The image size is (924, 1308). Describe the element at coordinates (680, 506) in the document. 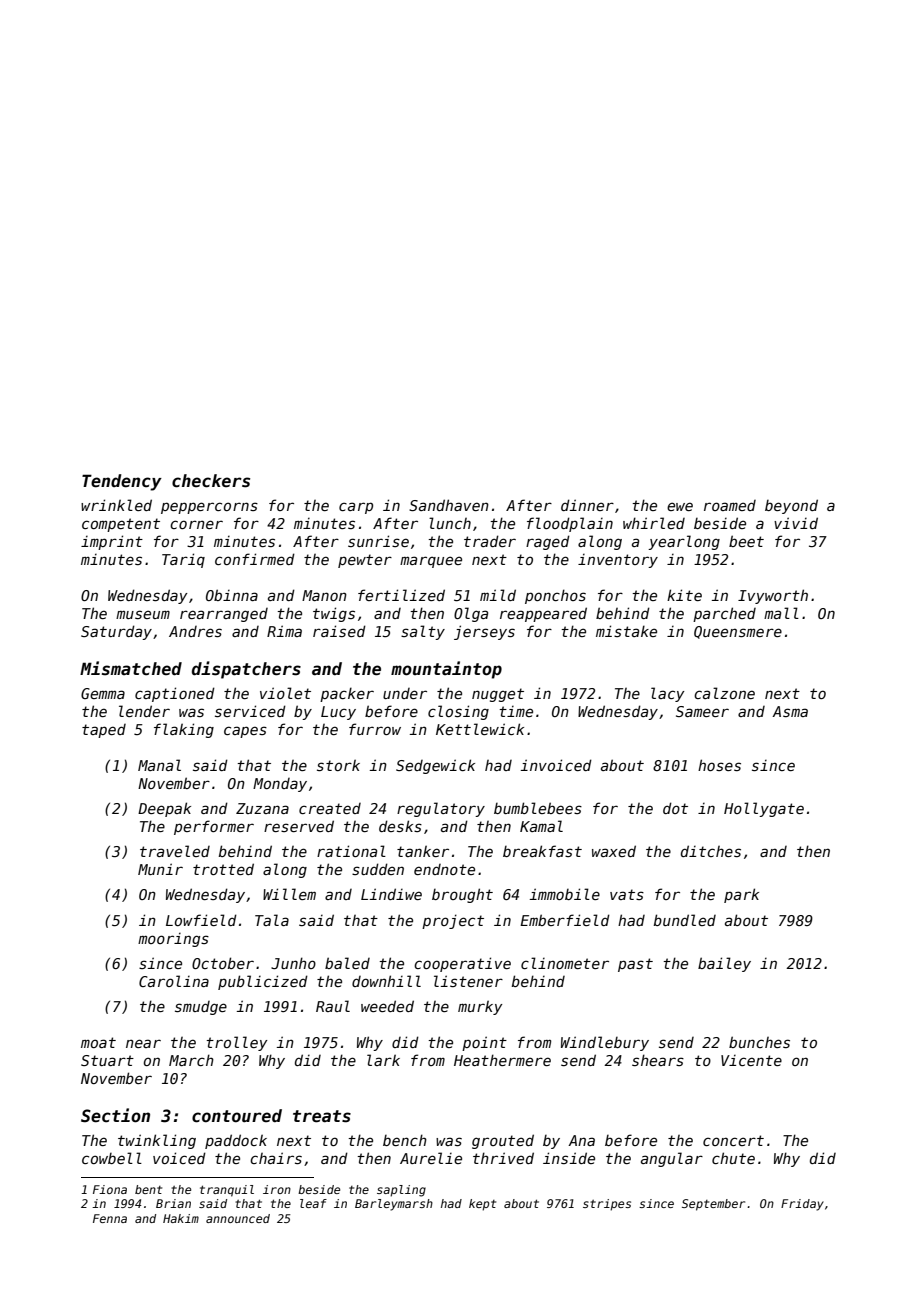

I see `ewe` at that location.
